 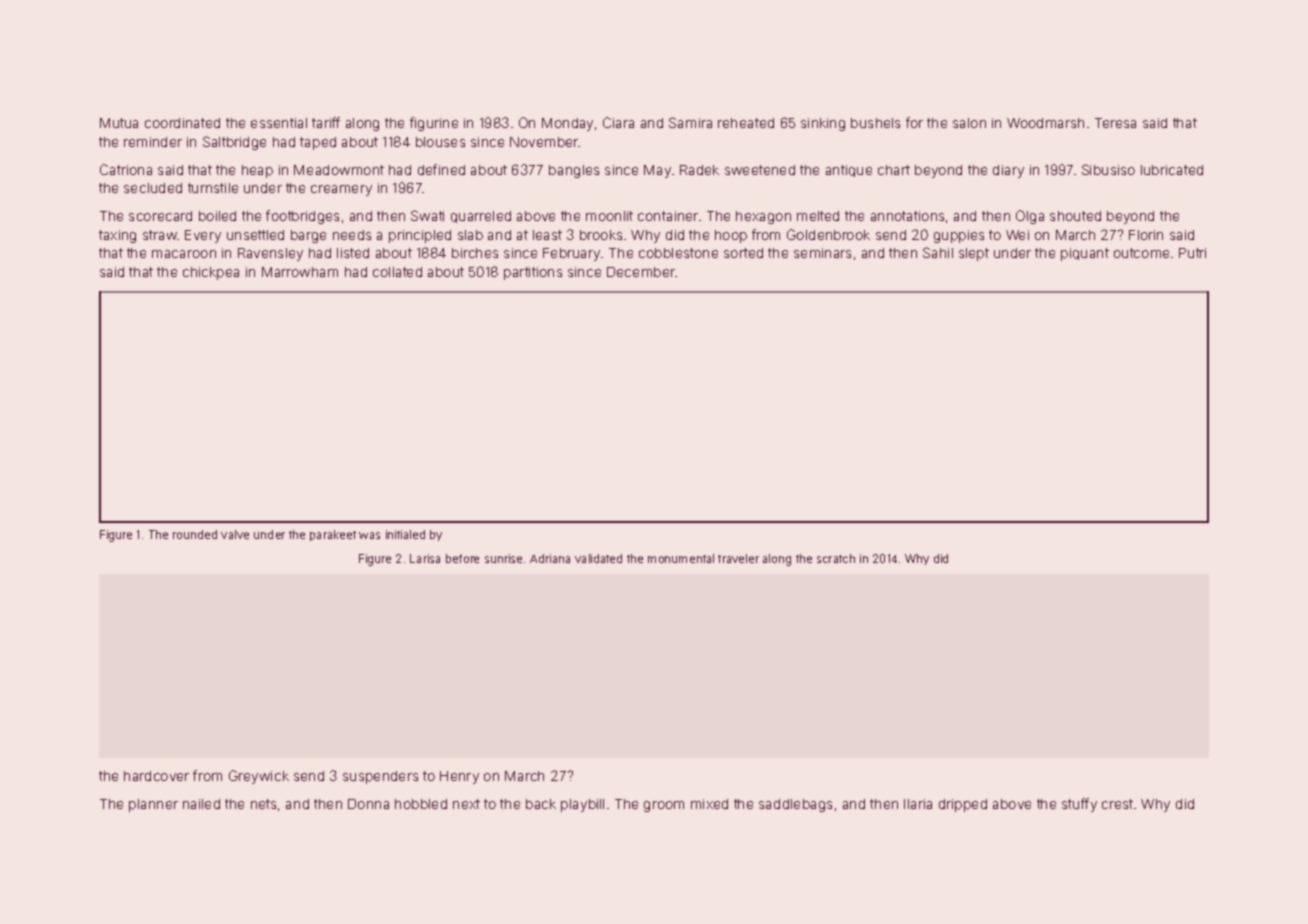 I want to click on piquant, so click(x=1085, y=254).
